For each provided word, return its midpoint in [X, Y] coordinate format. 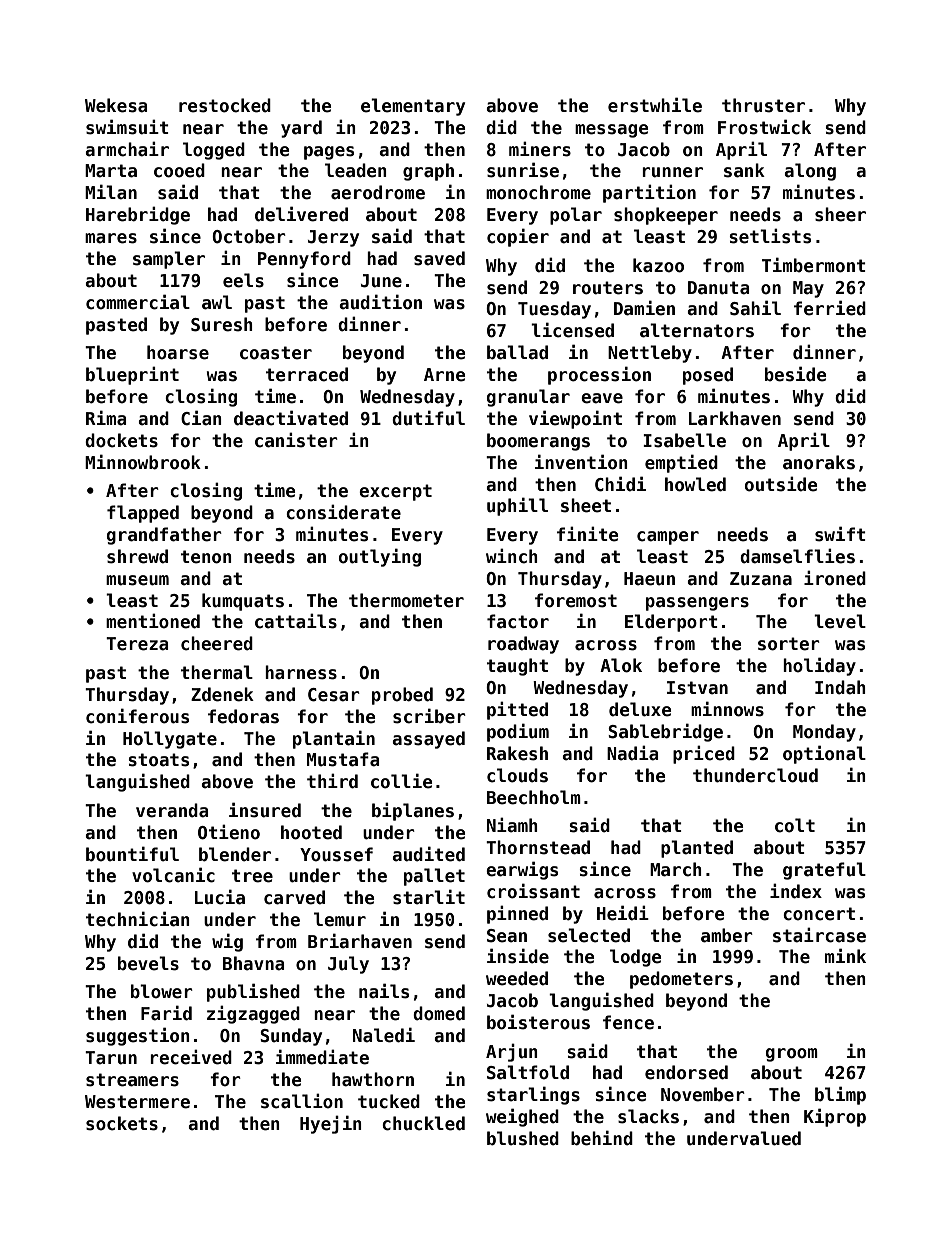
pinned [517, 914]
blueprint [132, 375]
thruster [763, 105]
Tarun [111, 1058]
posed [708, 376]
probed [402, 696]
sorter [789, 644]
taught [517, 667]
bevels [148, 963]
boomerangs [538, 442]
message [611, 131]
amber [727, 935]
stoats [158, 760]
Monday [824, 733]
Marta [111, 171]
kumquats [243, 602]
